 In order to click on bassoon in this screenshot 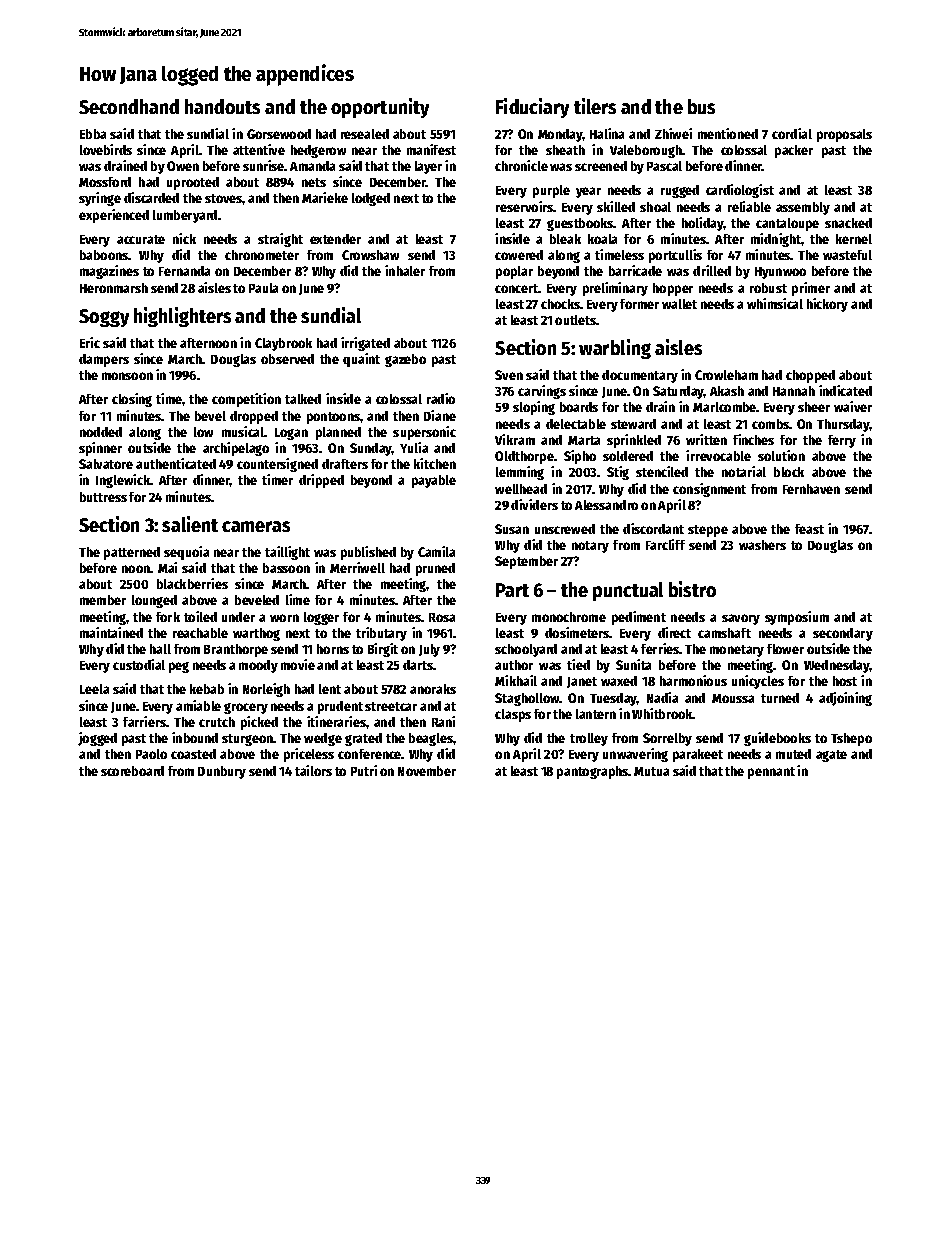, I will do `click(286, 568)`.
